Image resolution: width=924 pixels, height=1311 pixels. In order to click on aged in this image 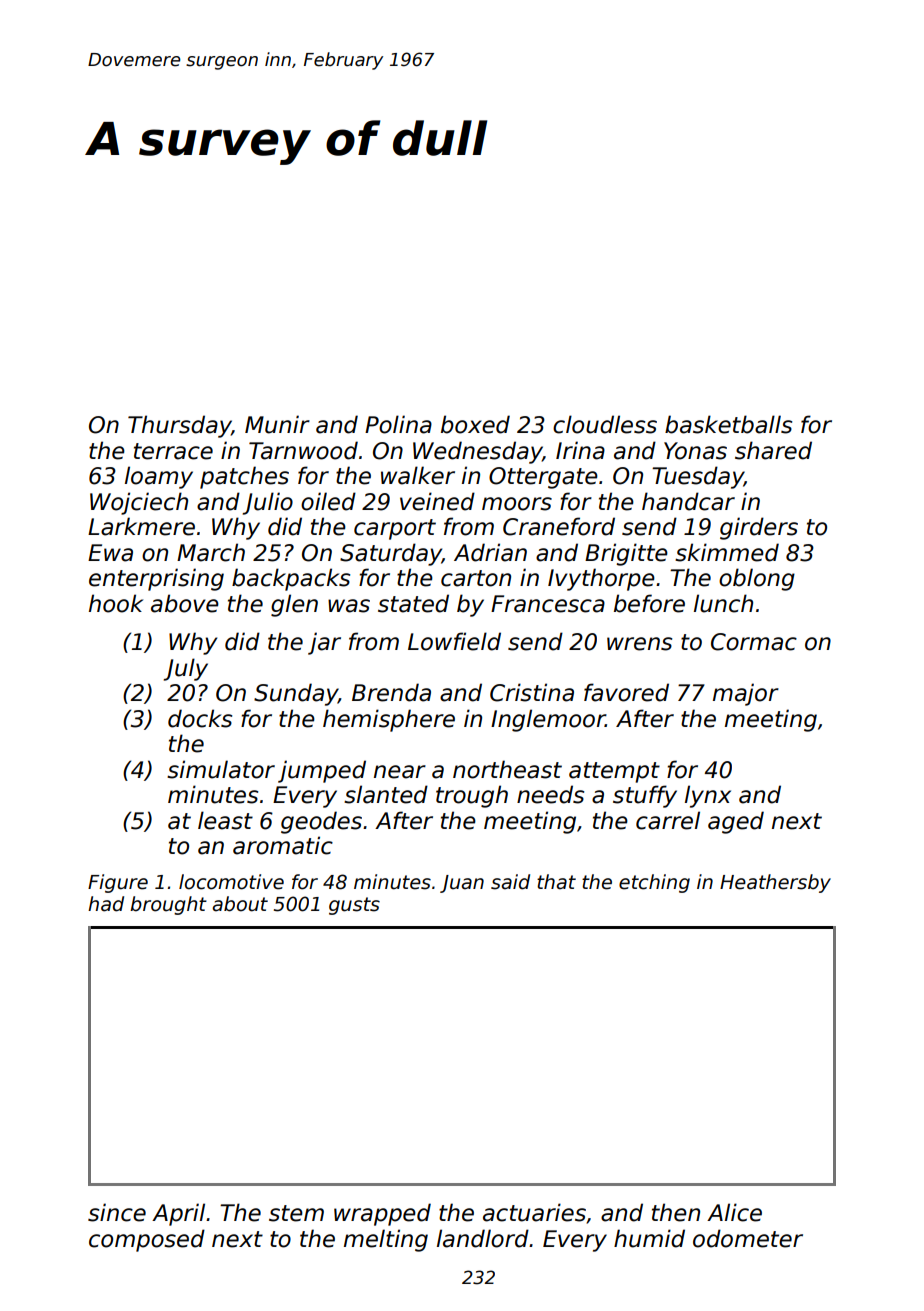, I will do `click(736, 822)`.
